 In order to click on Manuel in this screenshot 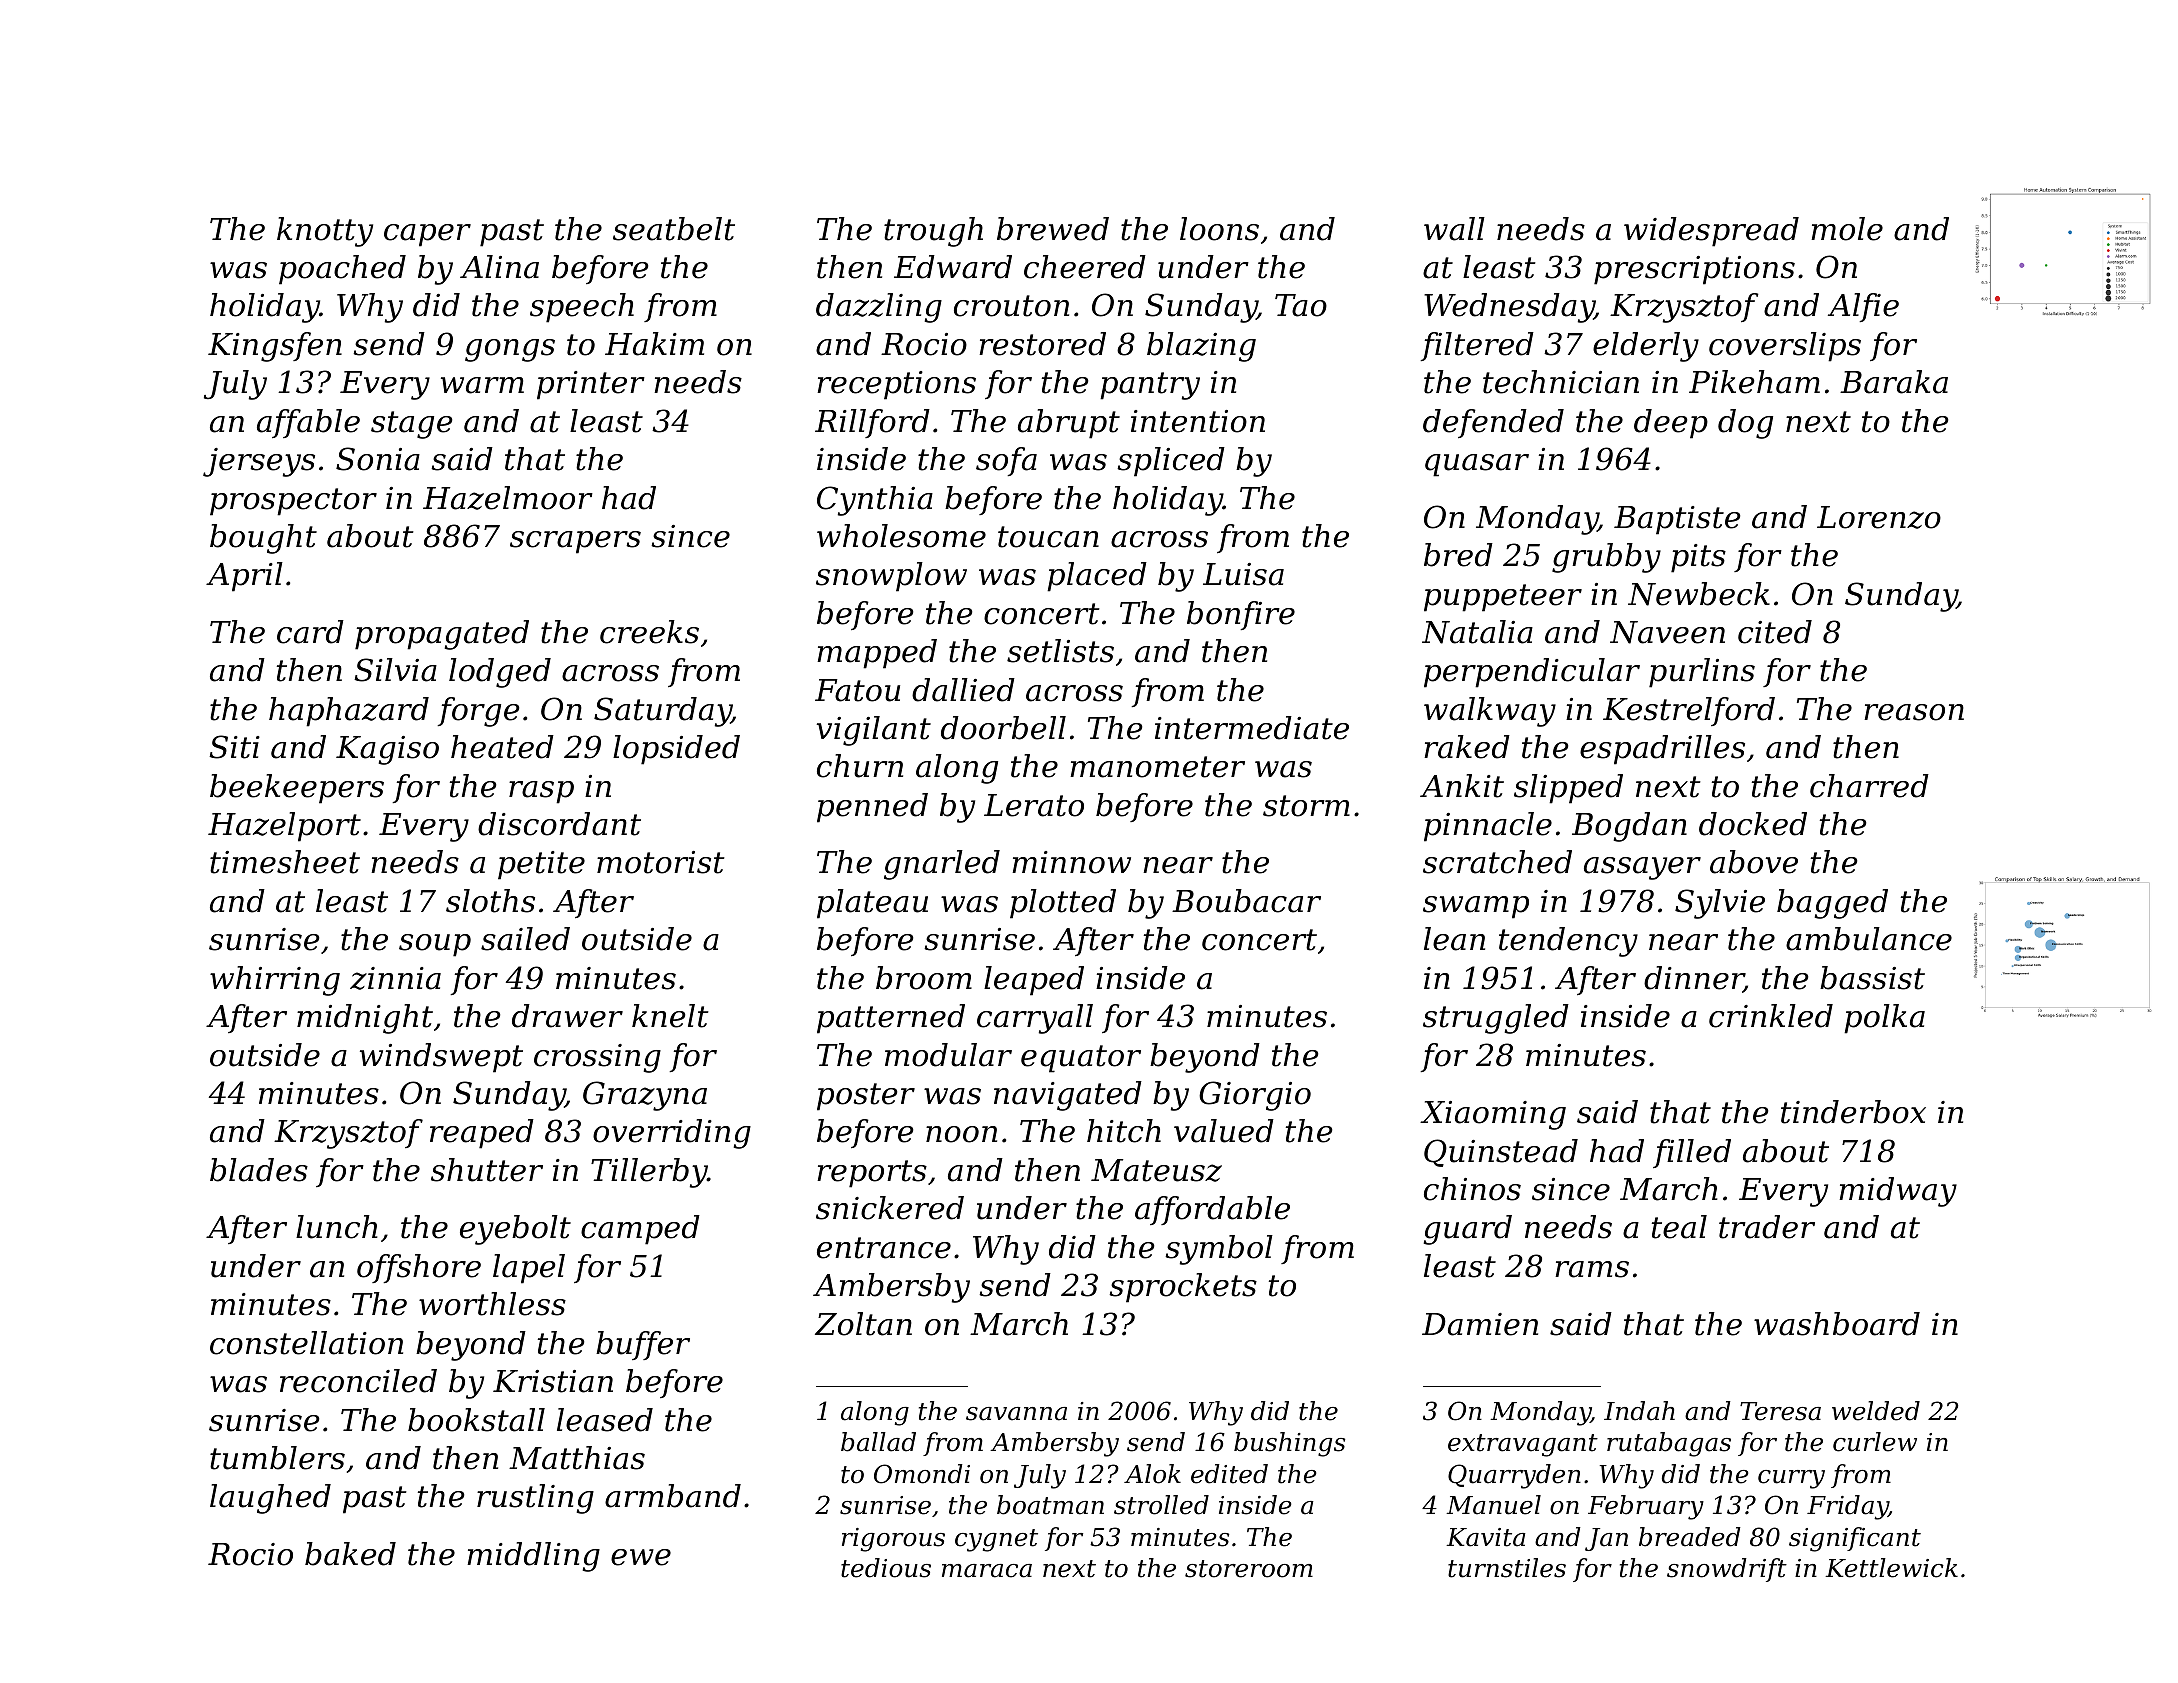, I will do `click(1493, 1505)`.
